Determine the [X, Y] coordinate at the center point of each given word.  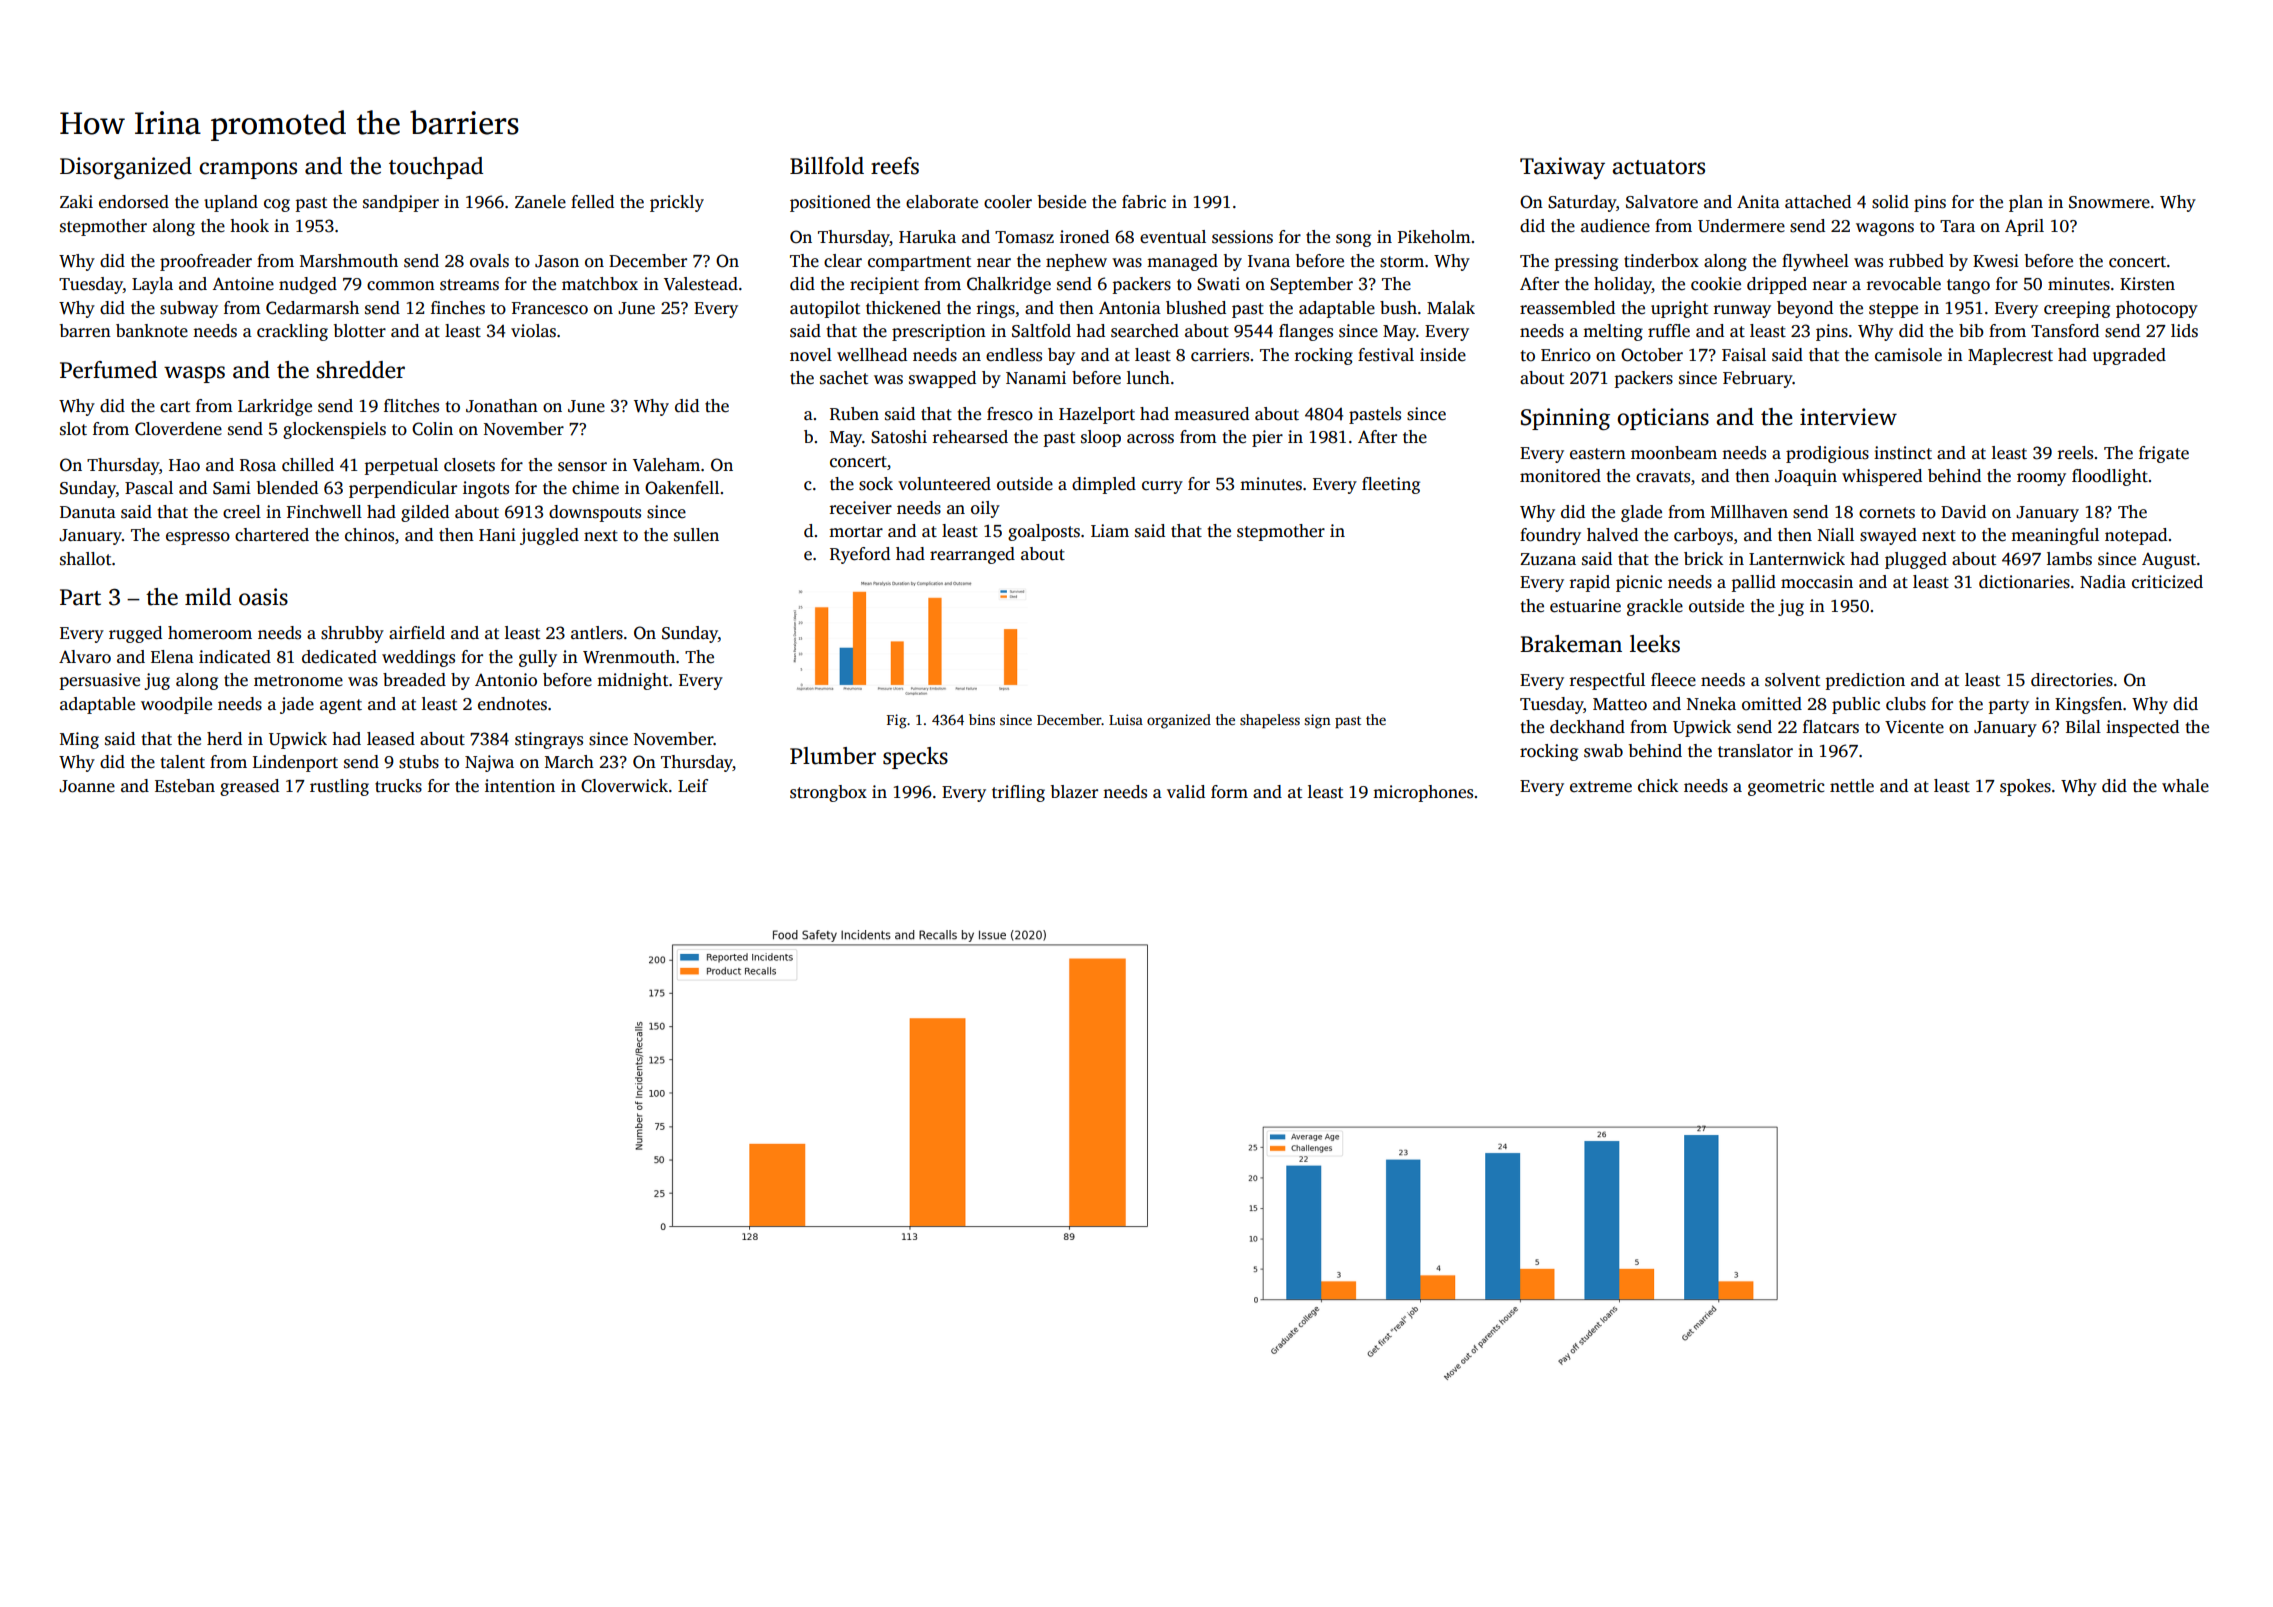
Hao [184, 465]
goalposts [1044, 532]
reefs [895, 166]
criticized [2167, 582]
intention [520, 786]
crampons [248, 170]
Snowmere [2109, 202]
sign [1317, 721]
